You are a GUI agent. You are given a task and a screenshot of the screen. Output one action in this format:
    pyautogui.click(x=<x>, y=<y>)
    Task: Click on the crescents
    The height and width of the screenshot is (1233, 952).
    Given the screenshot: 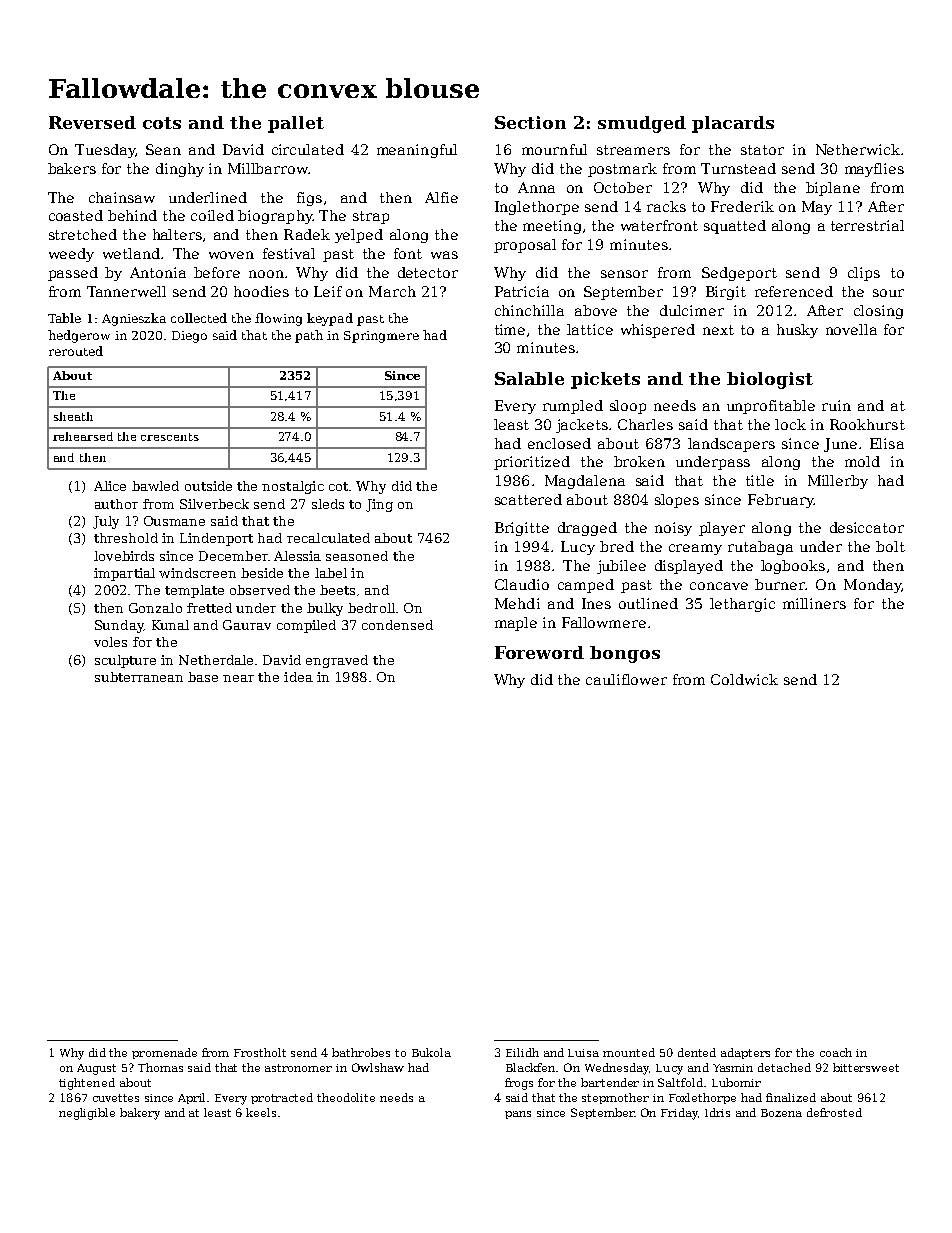 What is the action you would take?
    pyautogui.click(x=170, y=437)
